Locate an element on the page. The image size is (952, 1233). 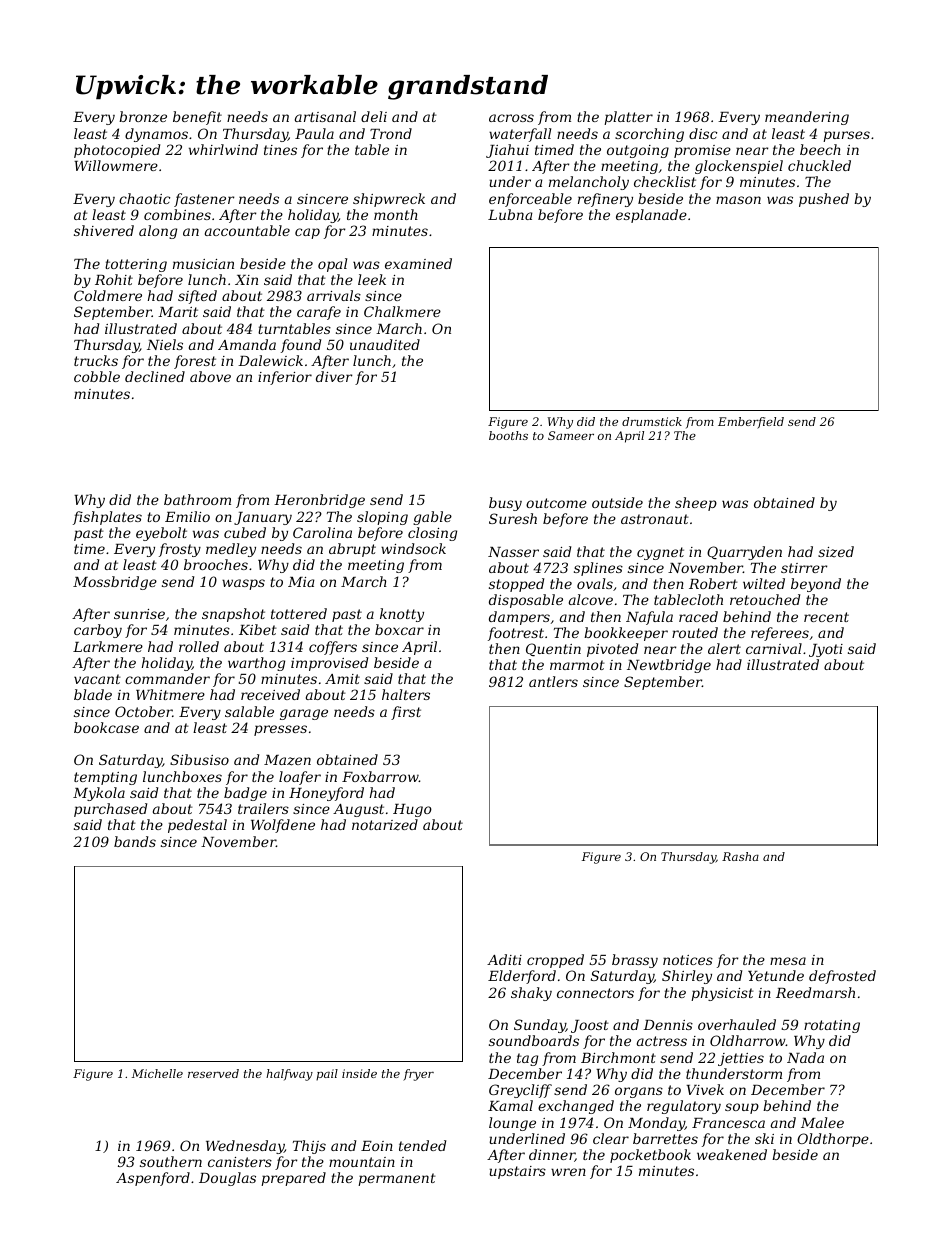
bookcase is located at coordinates (106, 727).
